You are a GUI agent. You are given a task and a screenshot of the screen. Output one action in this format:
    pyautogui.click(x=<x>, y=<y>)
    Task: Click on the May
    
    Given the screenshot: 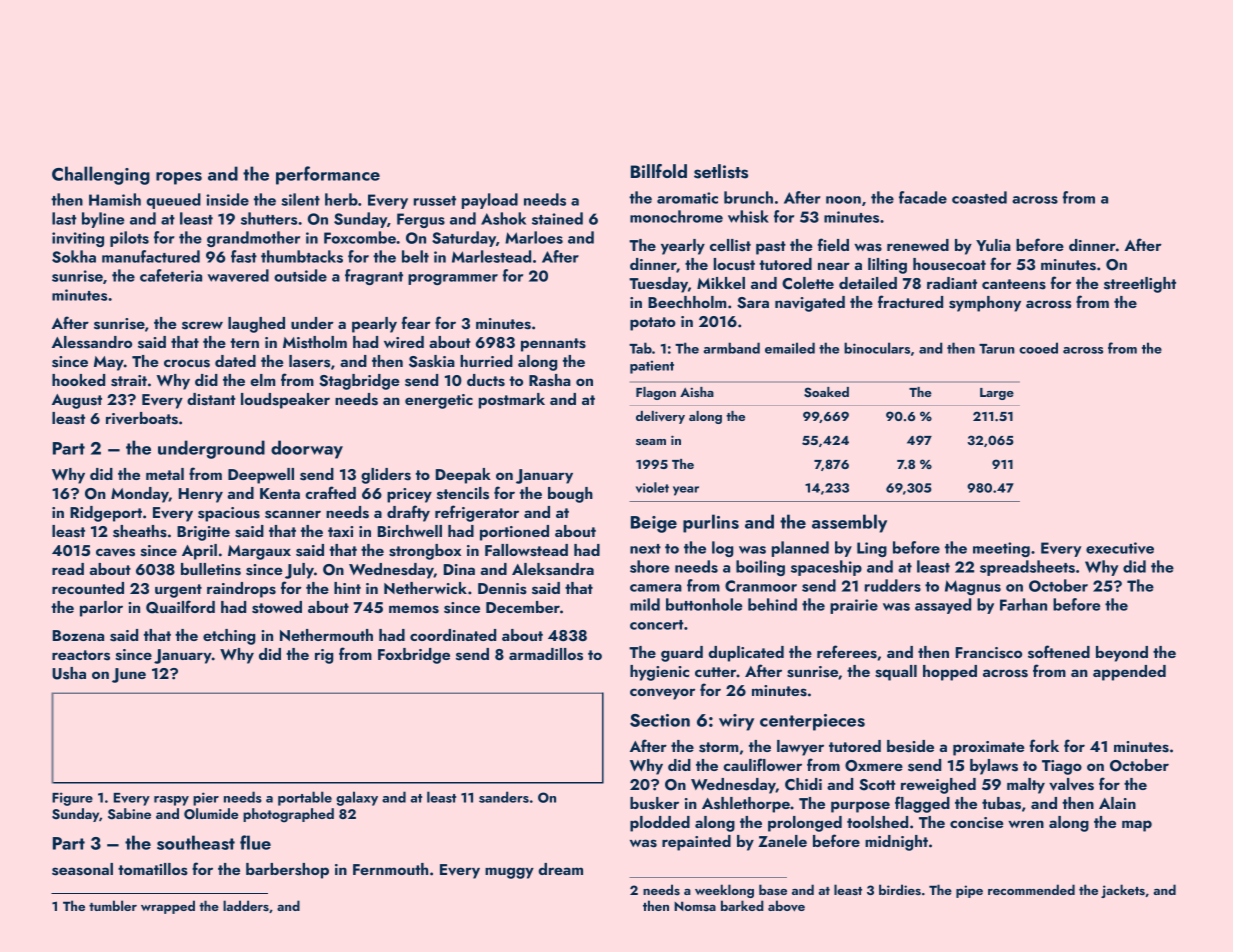 What is the action you would take?
    pyautogui.click(x=109, y=363)
